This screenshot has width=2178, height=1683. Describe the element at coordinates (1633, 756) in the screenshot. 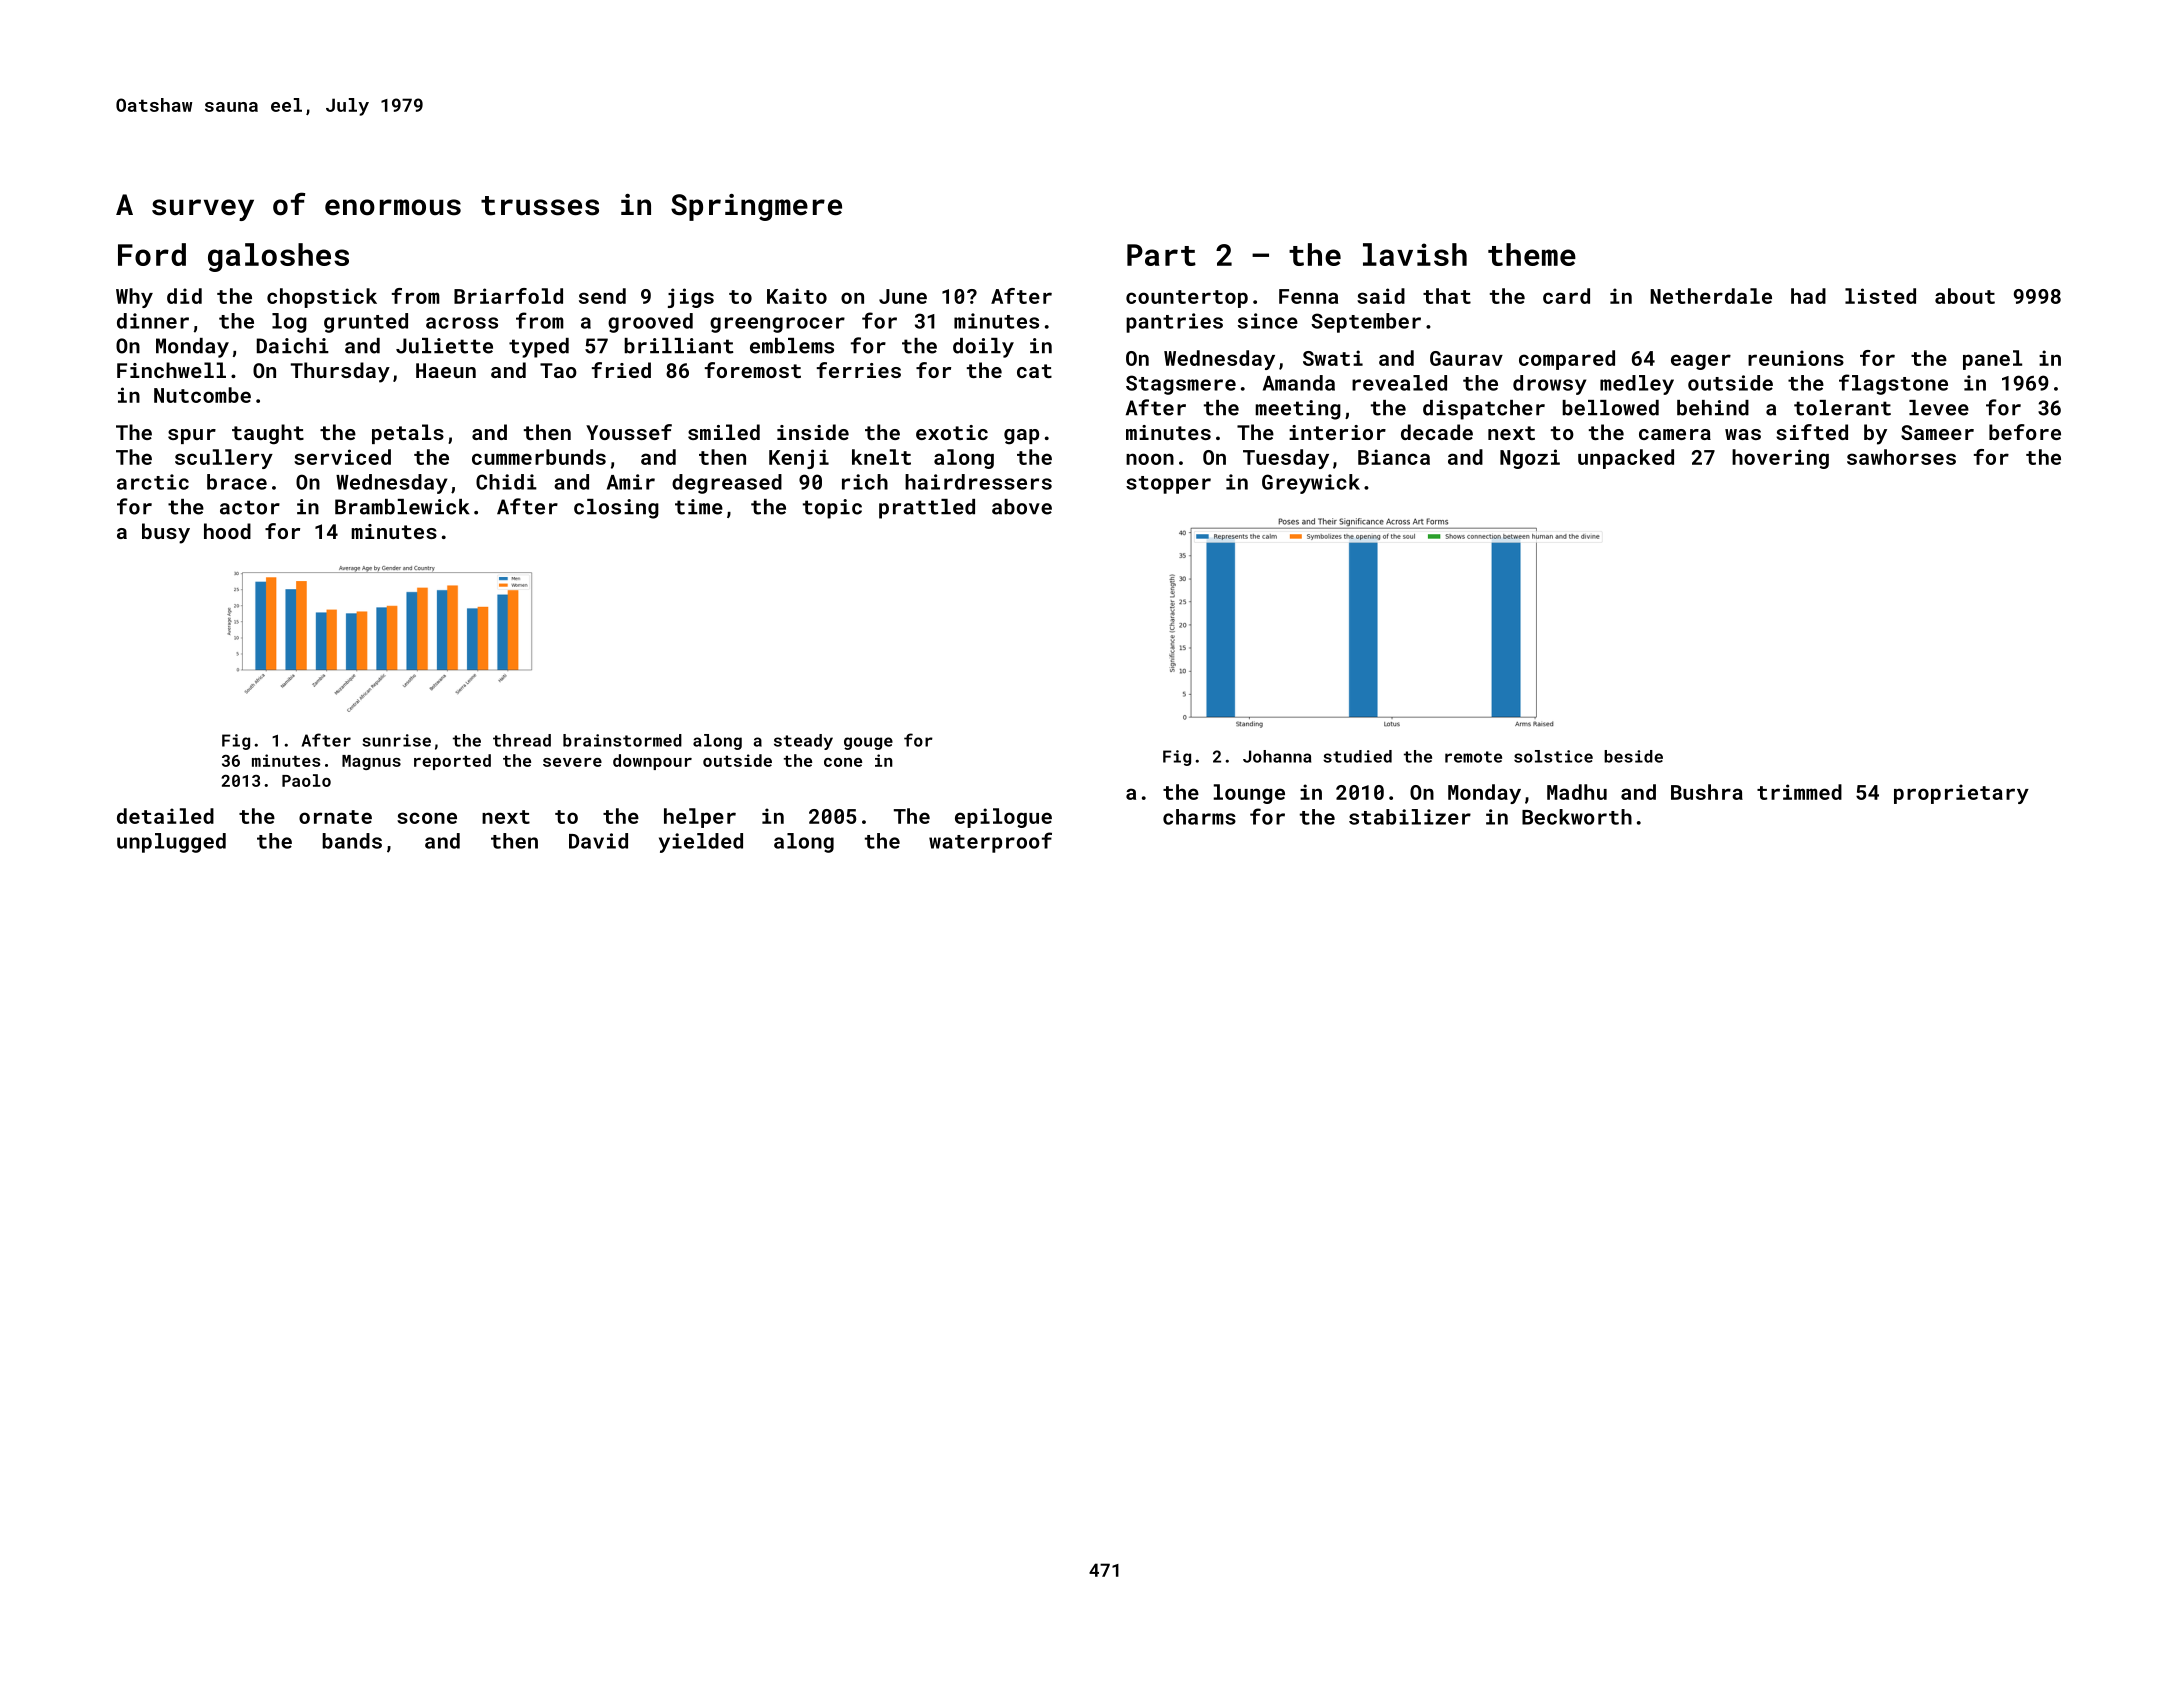

I see `beside` at that location.
